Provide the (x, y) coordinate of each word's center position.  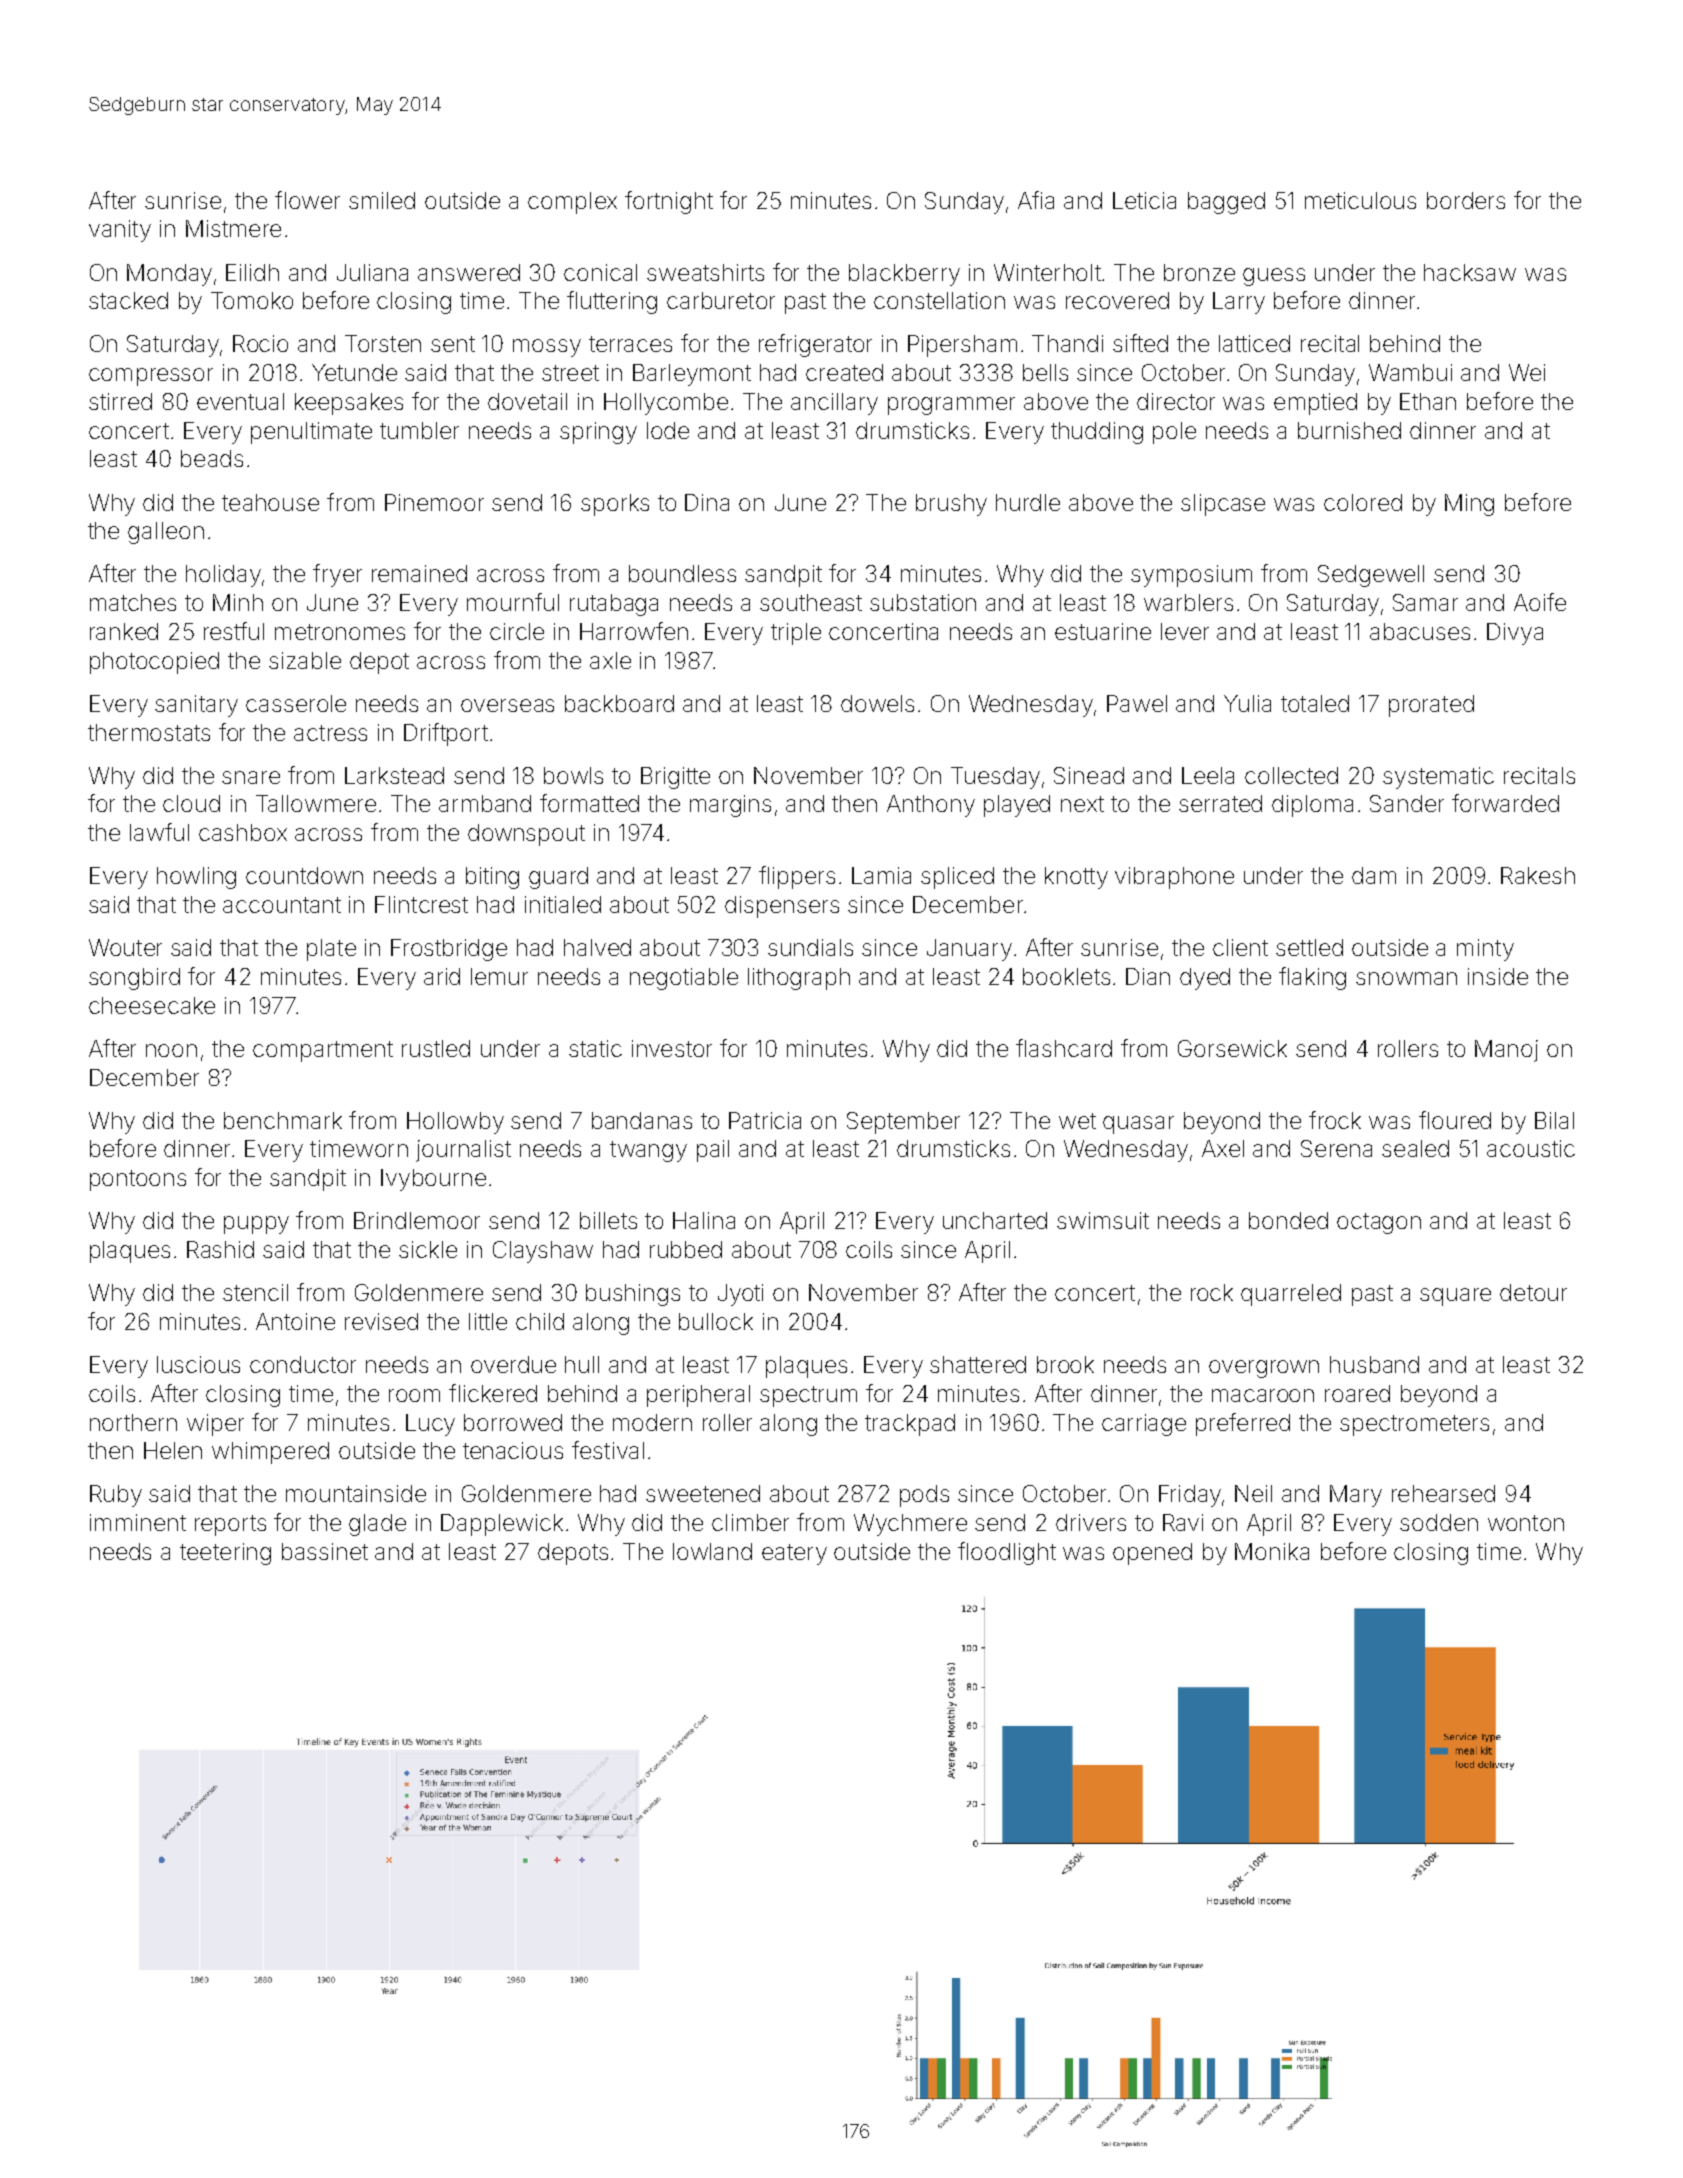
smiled (382, 200)
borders (1466, 200)
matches (133, 602)
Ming (1469, 505)
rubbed (686, 1249)
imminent (138, 1522)
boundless (682, 573)
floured (1455, 1120)
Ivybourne (433, 1180)
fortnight (669, 202)
